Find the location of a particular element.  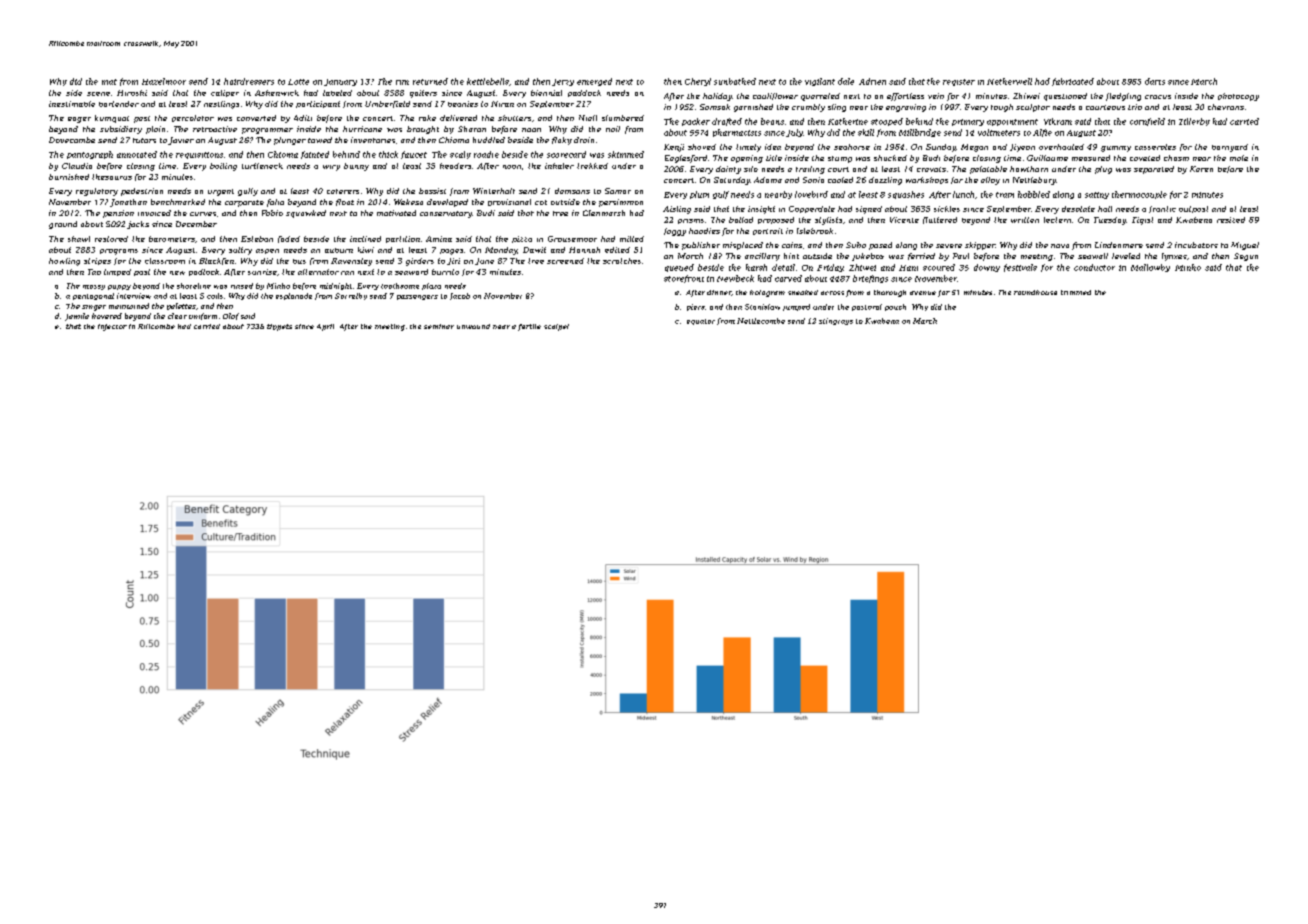

inclined is located at coordinates (365, 239).
